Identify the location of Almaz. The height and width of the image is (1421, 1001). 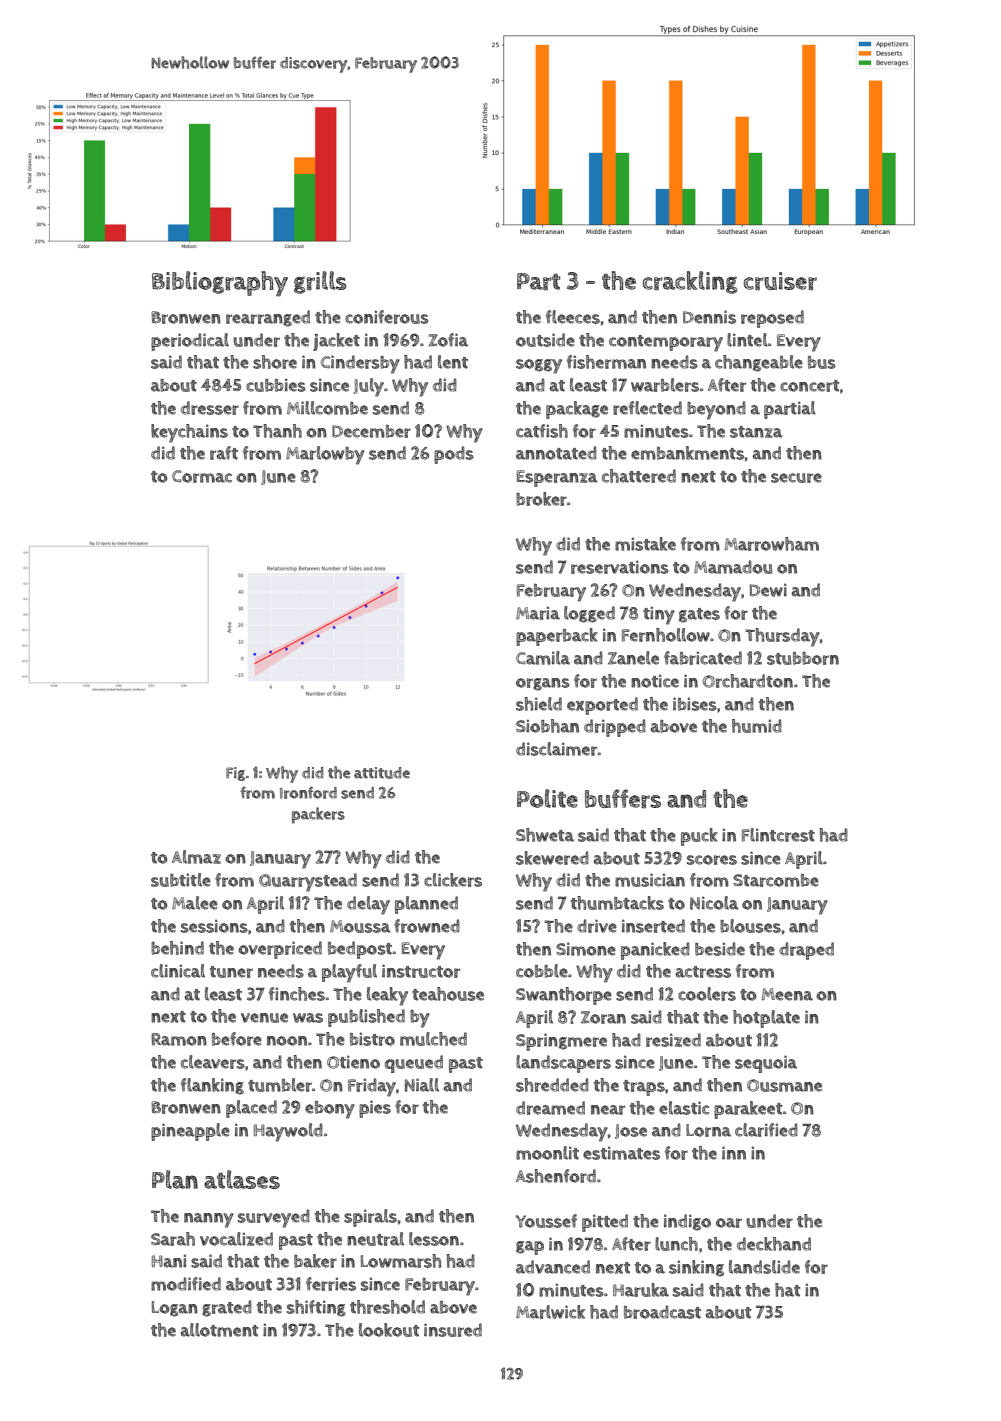
(196, 857).
